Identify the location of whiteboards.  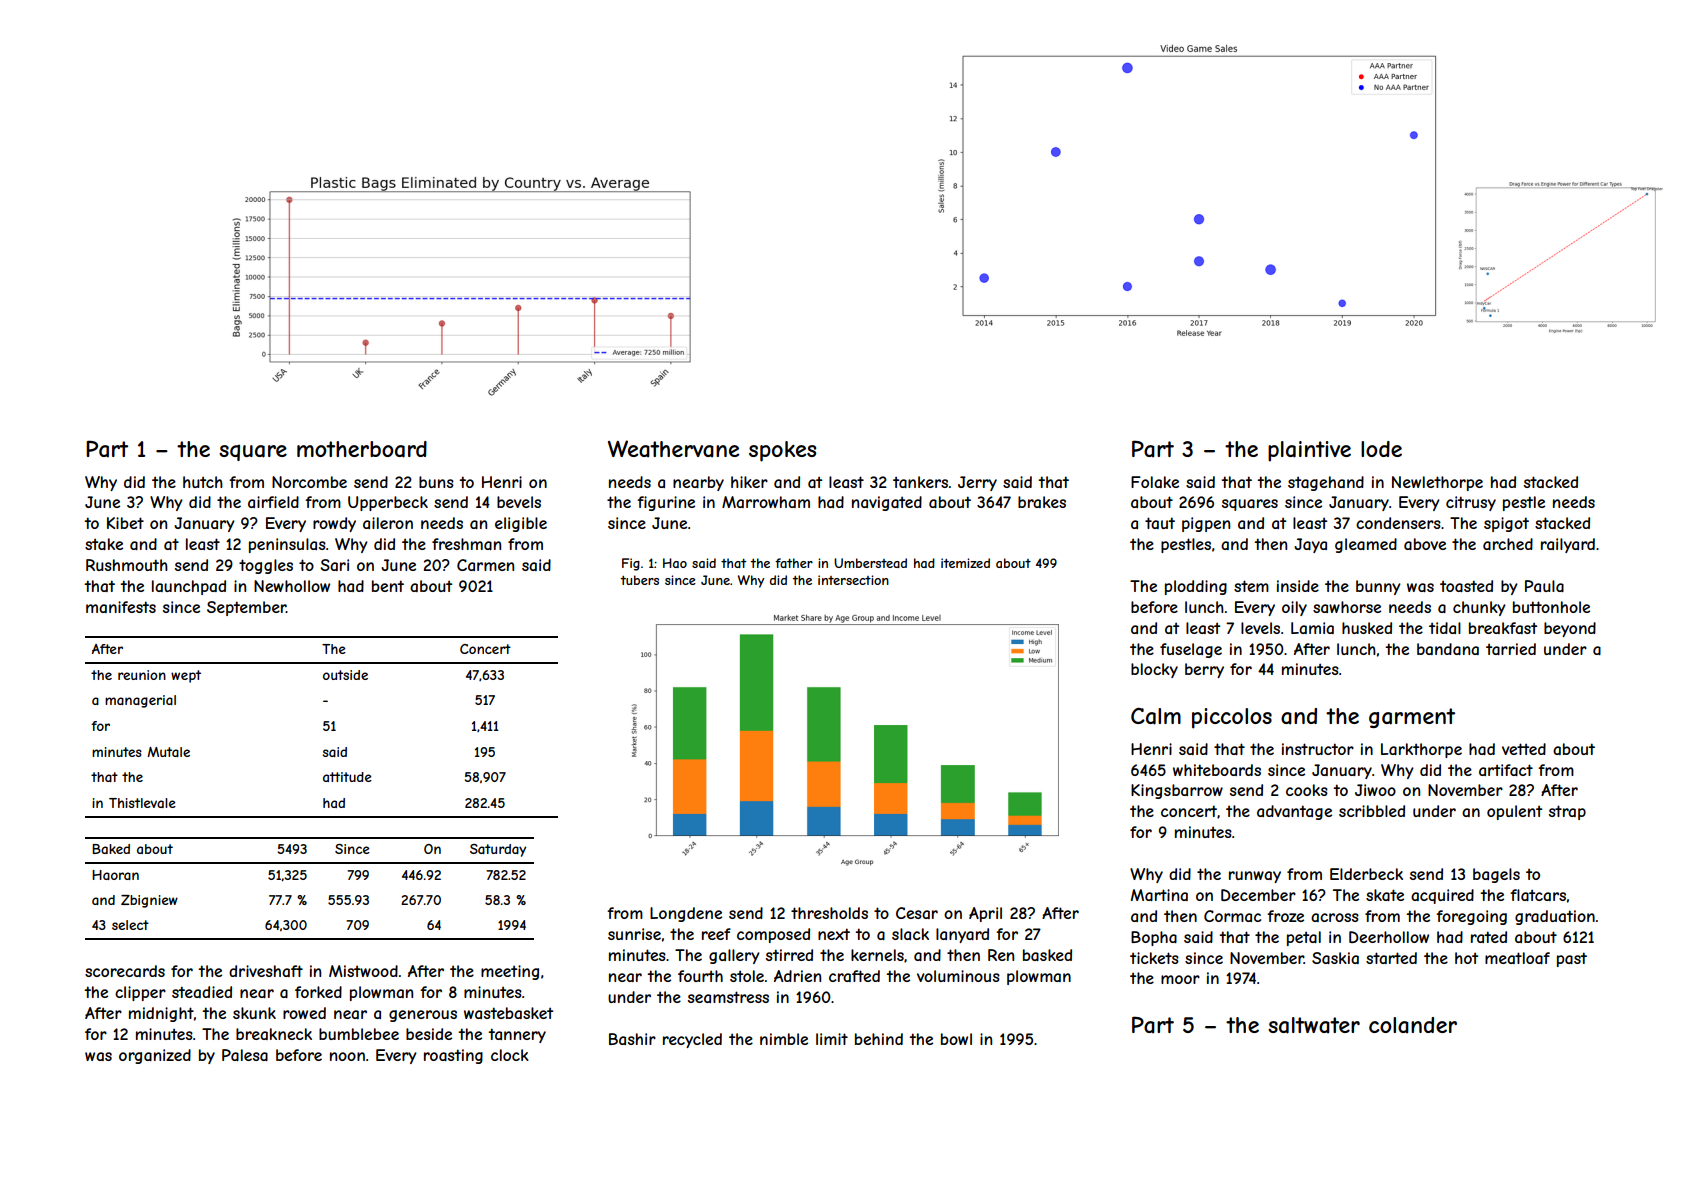
(1217, 770).
